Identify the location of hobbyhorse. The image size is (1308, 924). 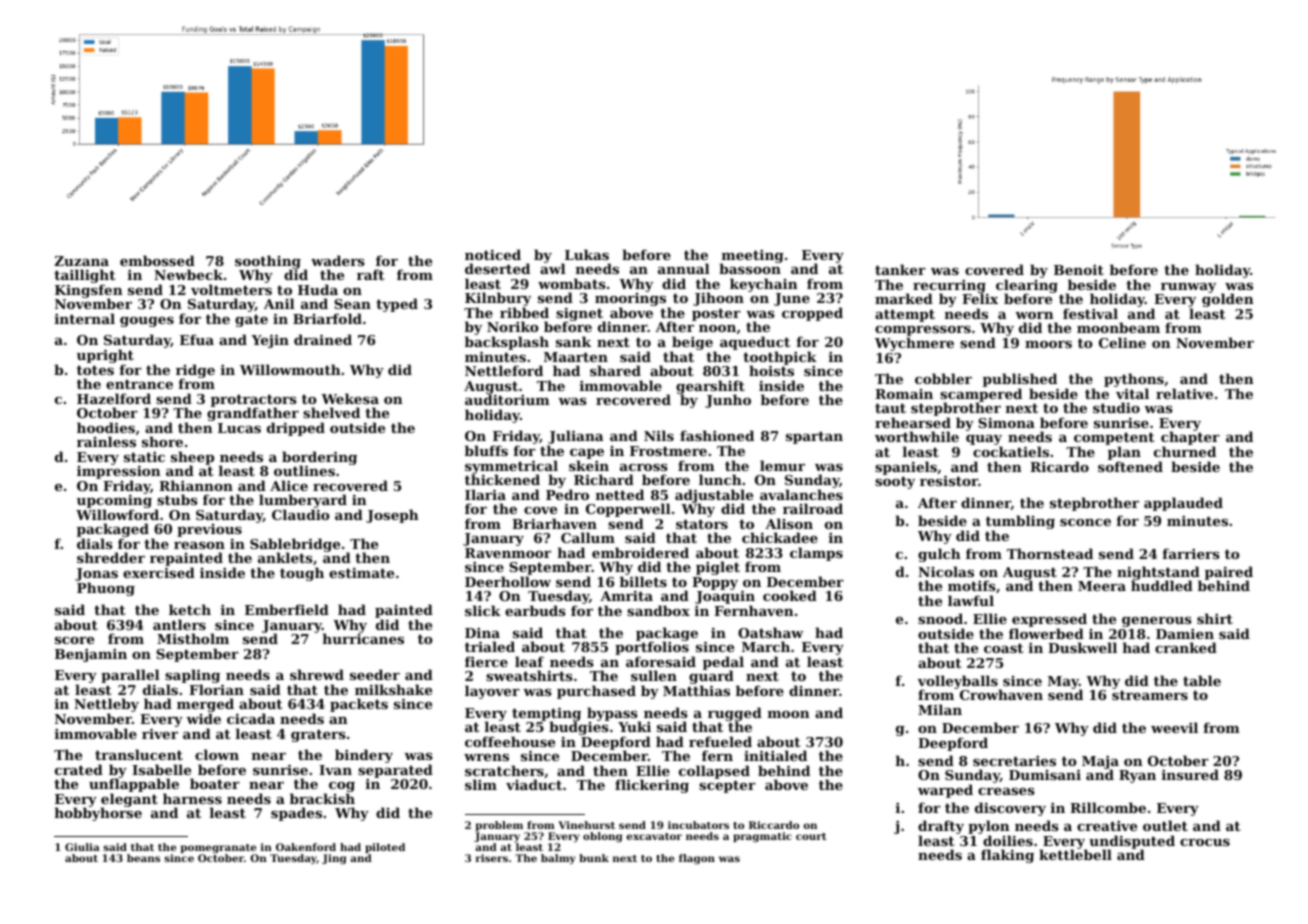
(98, 814).
